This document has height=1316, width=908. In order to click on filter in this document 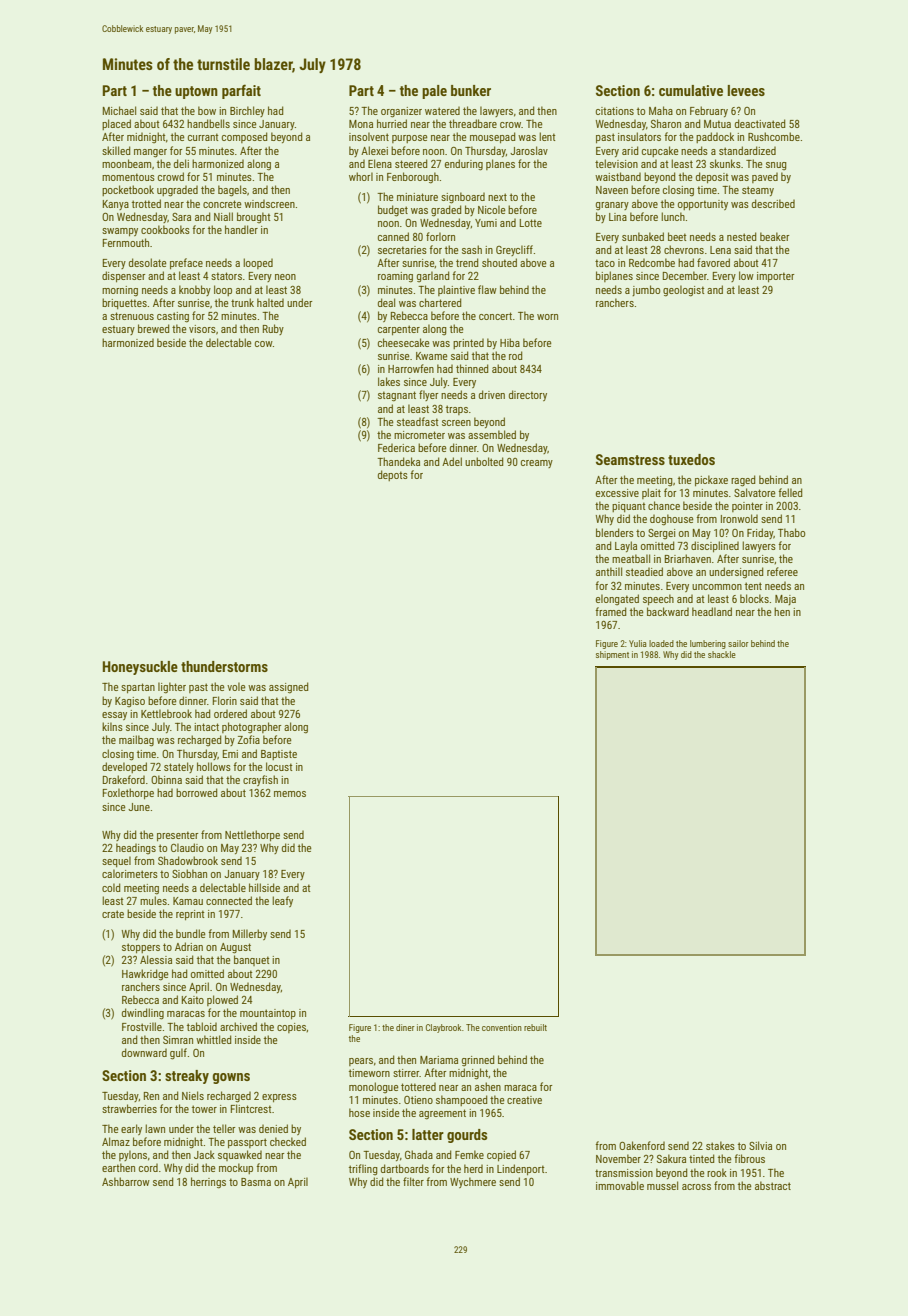, I will do `click(413, 1181)`.
